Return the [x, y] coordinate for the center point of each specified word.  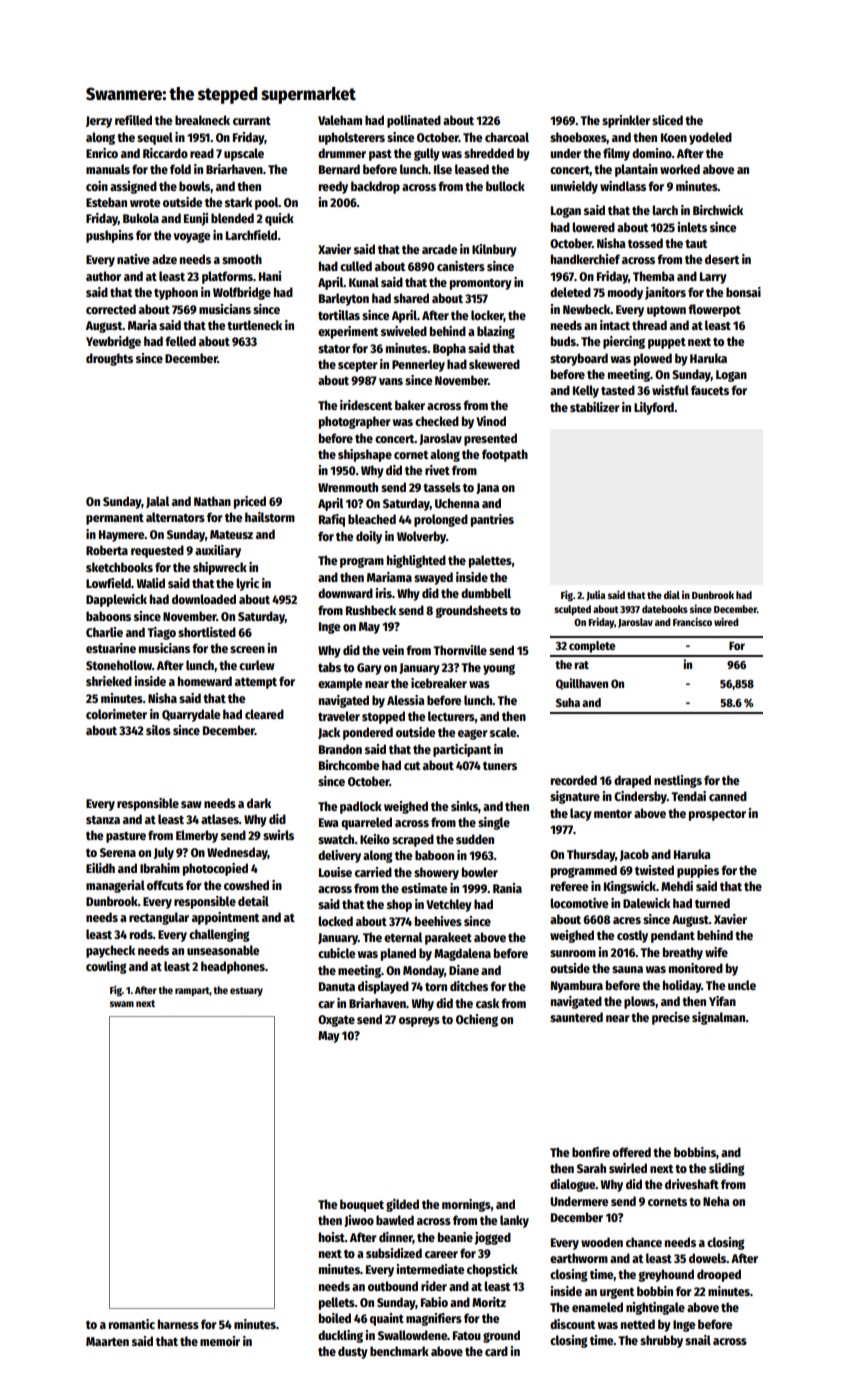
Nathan [212, 501]
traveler [339, 716]
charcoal [507, 137]
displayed [383, 987]
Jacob [634, 855]
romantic [132, 1324]
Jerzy [99, 122]
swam [122, 1004]
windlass [623, 186]
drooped [719, 1275]
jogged [492, 1238]
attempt [256, 683]
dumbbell [486, 593]
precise [671, 1018]
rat [582, 665]
